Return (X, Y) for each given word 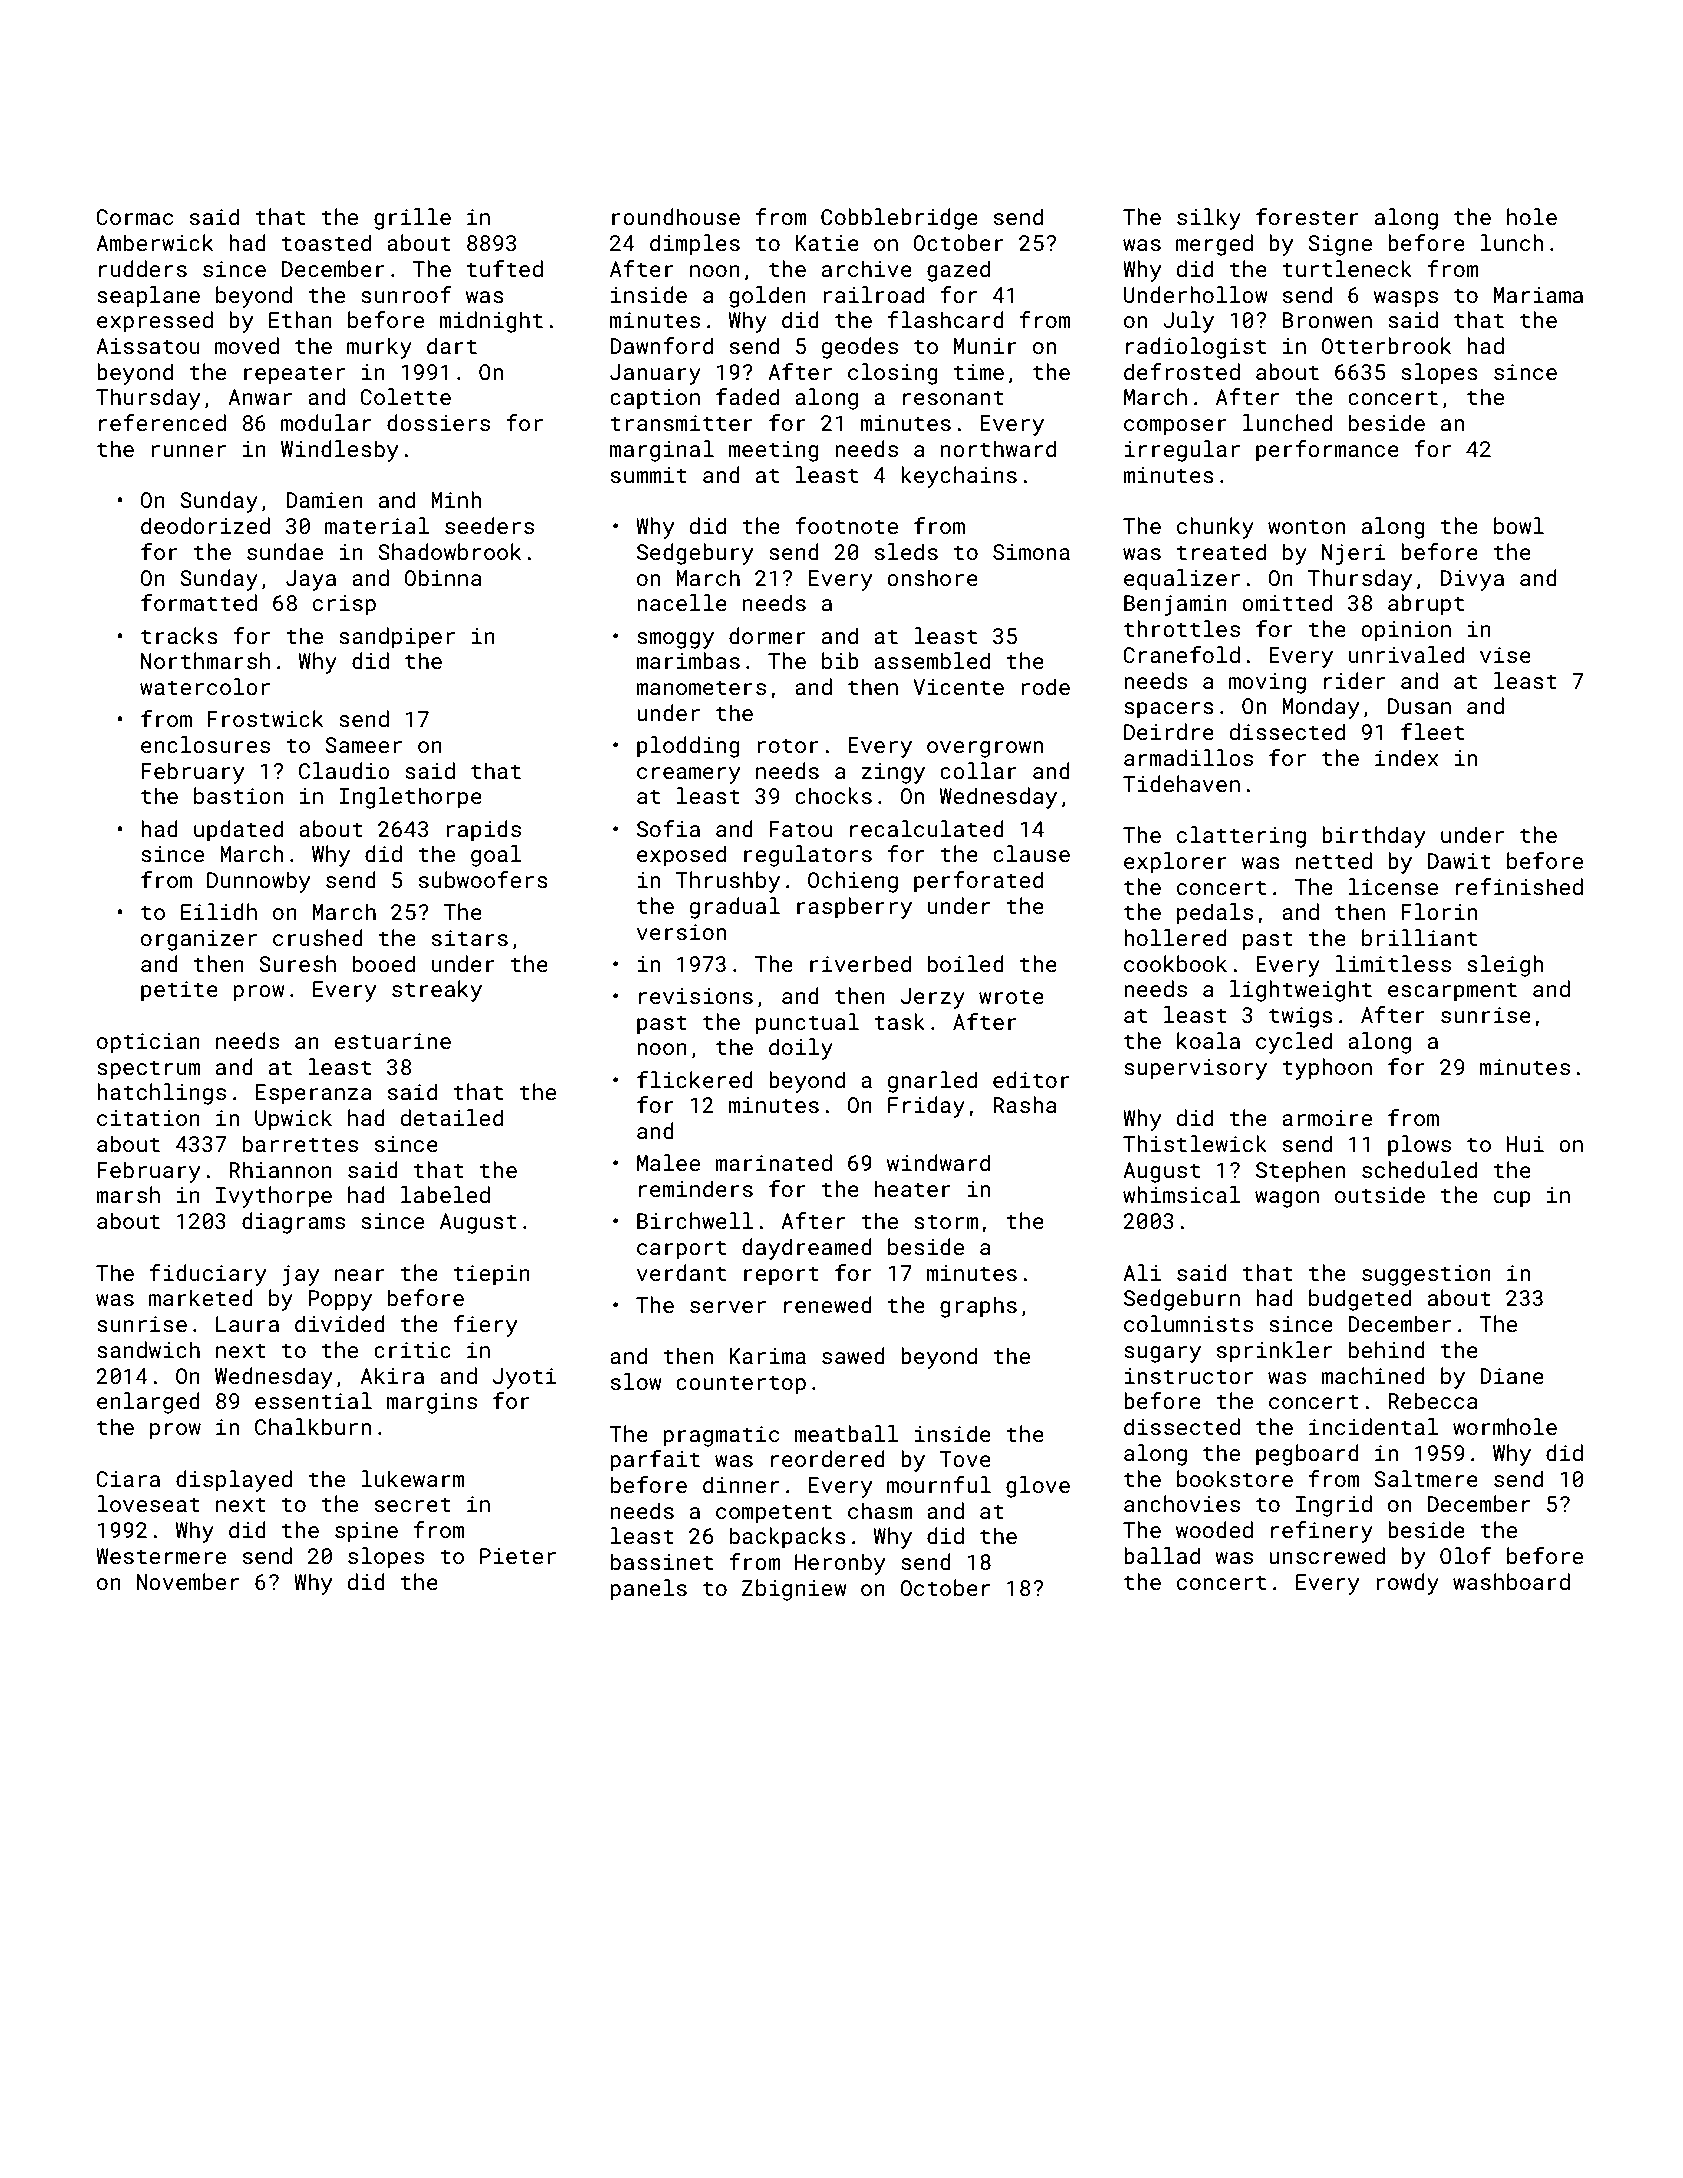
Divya (1472, 580)
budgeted (1360, 1300)
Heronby (840, 1564)
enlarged (148, 1403)
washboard (1511, 1581)
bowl (1519, 525)
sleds (906, 551)
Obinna (443, 577)
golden (767, 297)
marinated (773, 1162)
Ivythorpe (274, 1197)
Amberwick (154, 242)
